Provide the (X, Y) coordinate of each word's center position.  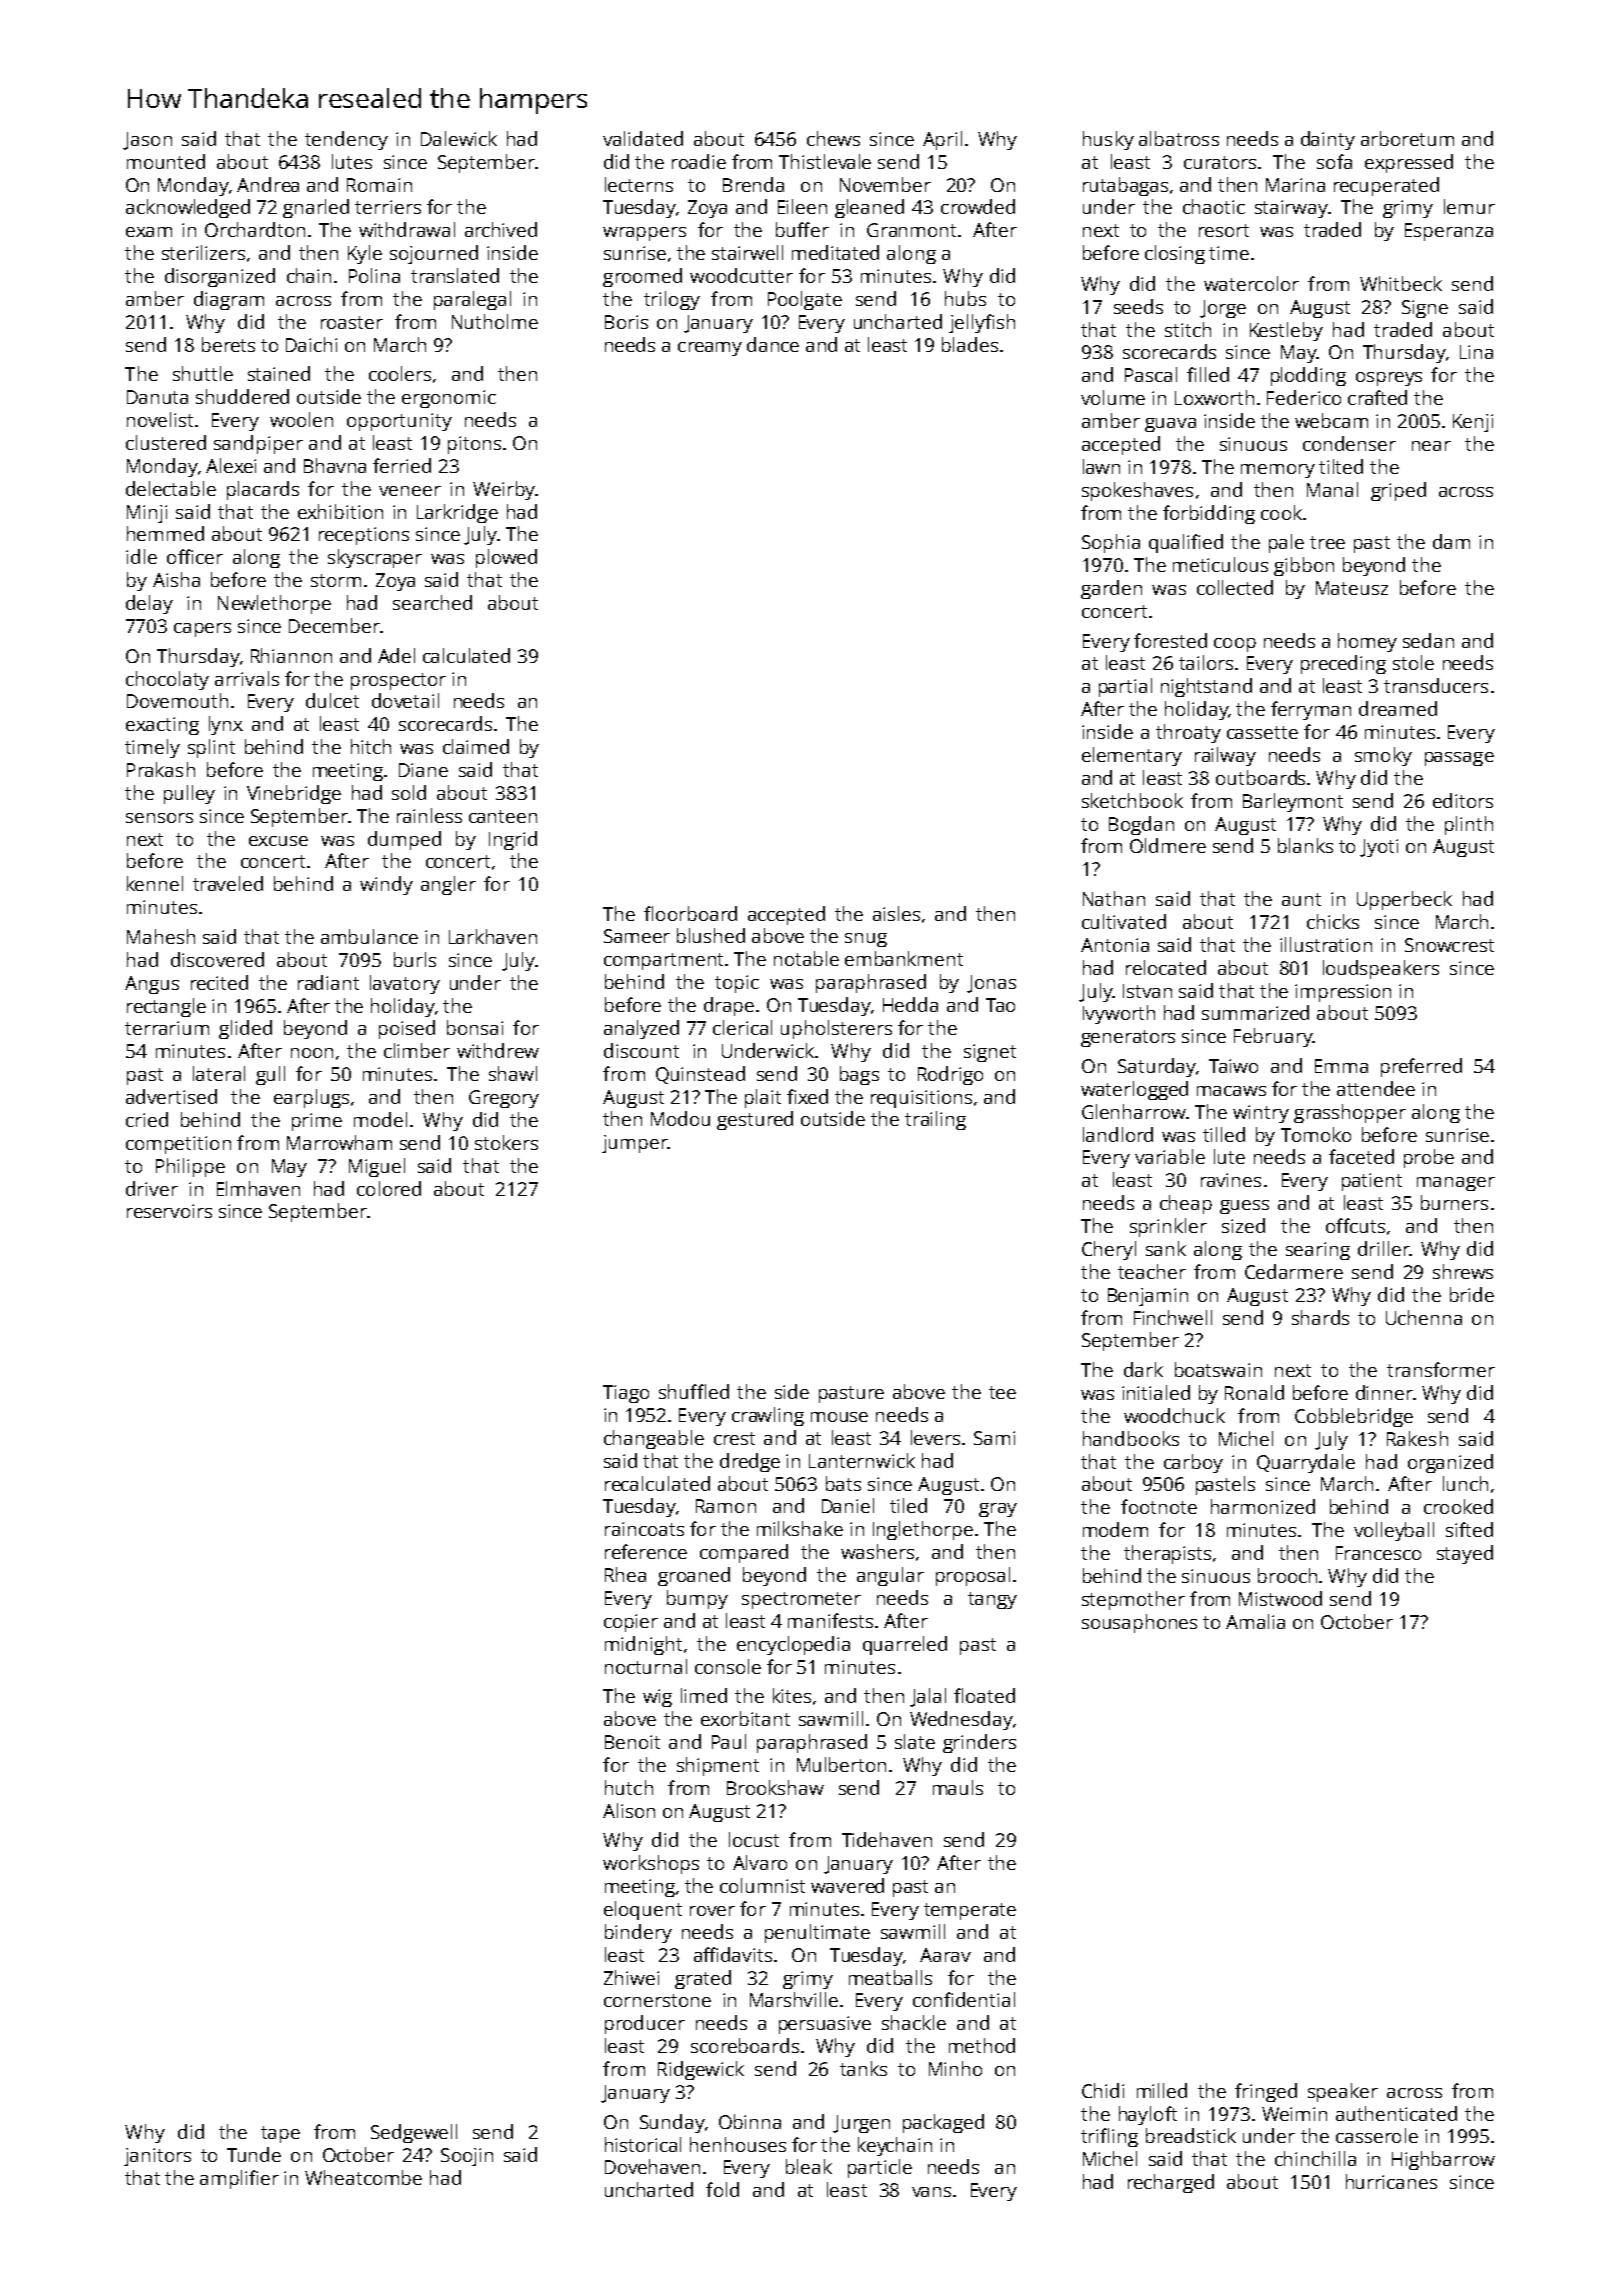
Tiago (626, 1394)
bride (1472, 1294)
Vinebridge (294, 794)
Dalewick (459, 138)
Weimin (1294, 2114)
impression (1343, 993)
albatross (1179, 138)
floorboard (690, 913)
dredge (750, 1462)
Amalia (1255, 1621)
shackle (914, 2022)
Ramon (726, 1506)
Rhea (625, 1574)
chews (833, 138)
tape (280, 2134)
